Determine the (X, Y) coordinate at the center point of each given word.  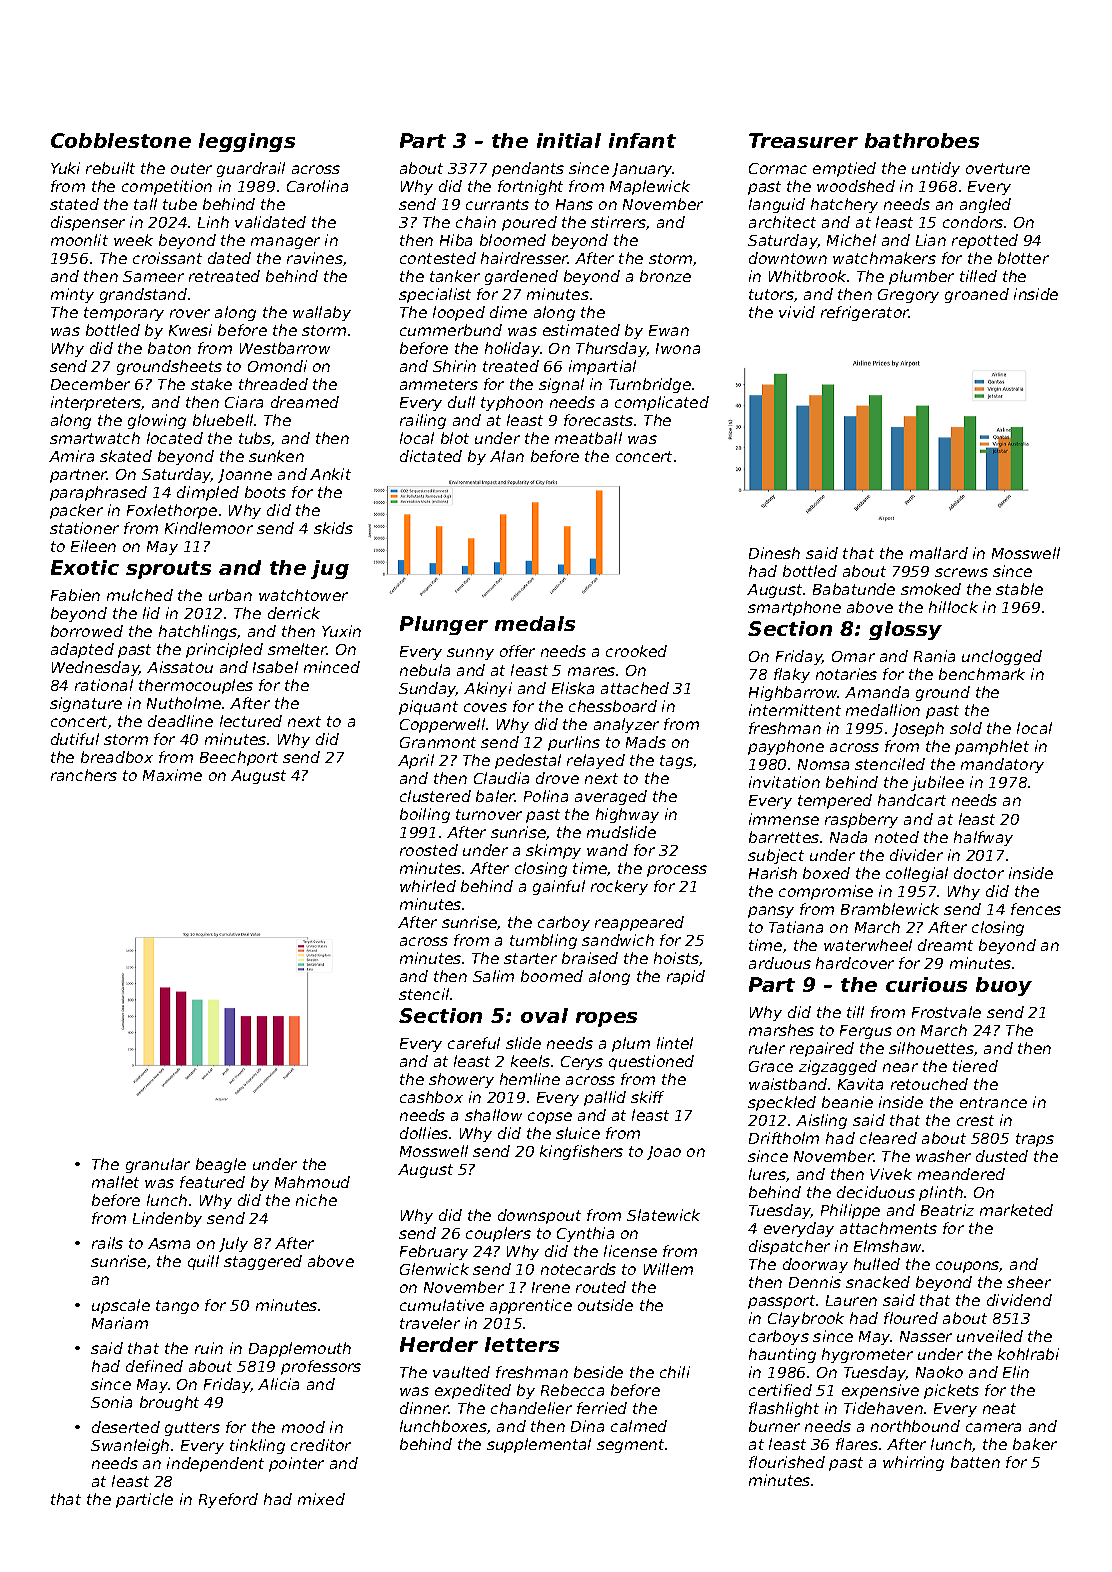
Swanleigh (130, 1446)
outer (191, 168)
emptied (844, 169)
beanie (847, 1102)
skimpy (553, 851)
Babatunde (854, 589)
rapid (686, 977)
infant (642, 140)
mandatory (1002, 765)
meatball (588, 438)
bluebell (223, 420)
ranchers (84, 775)
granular (158, 1165)
